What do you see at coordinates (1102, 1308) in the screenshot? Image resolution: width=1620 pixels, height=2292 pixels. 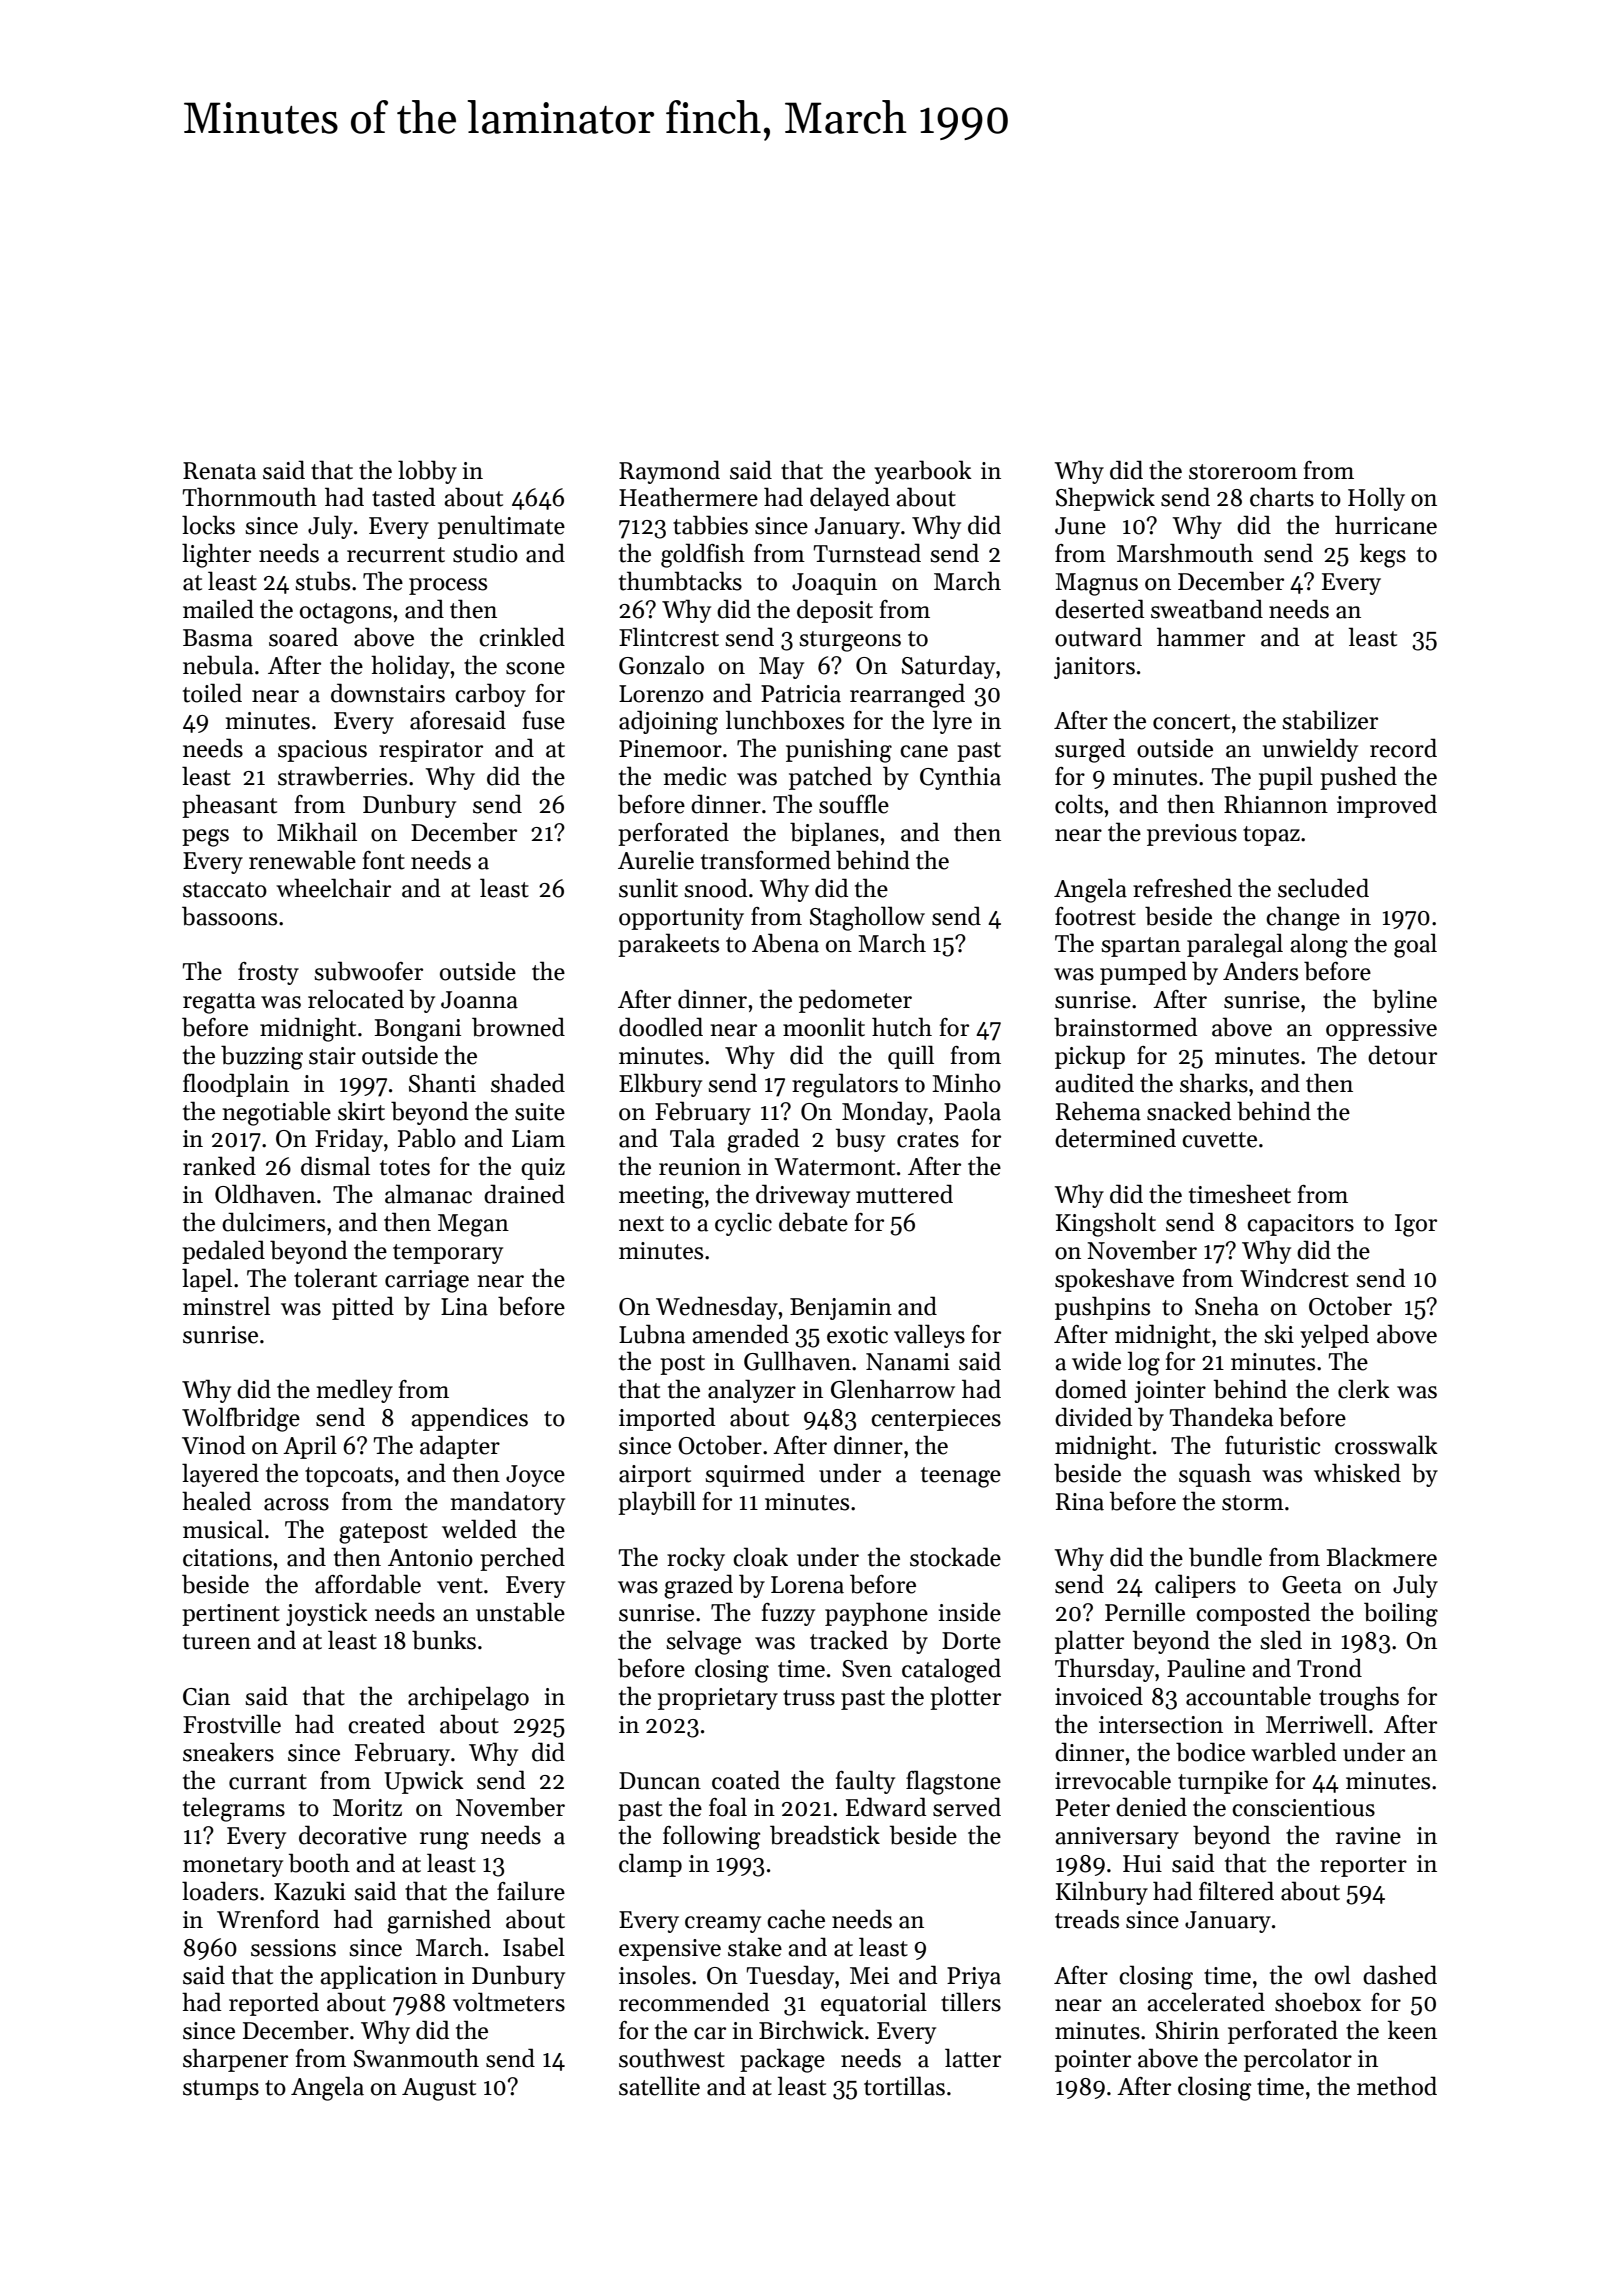 I see `pushpins` at bounding box center [1102, 1308].
